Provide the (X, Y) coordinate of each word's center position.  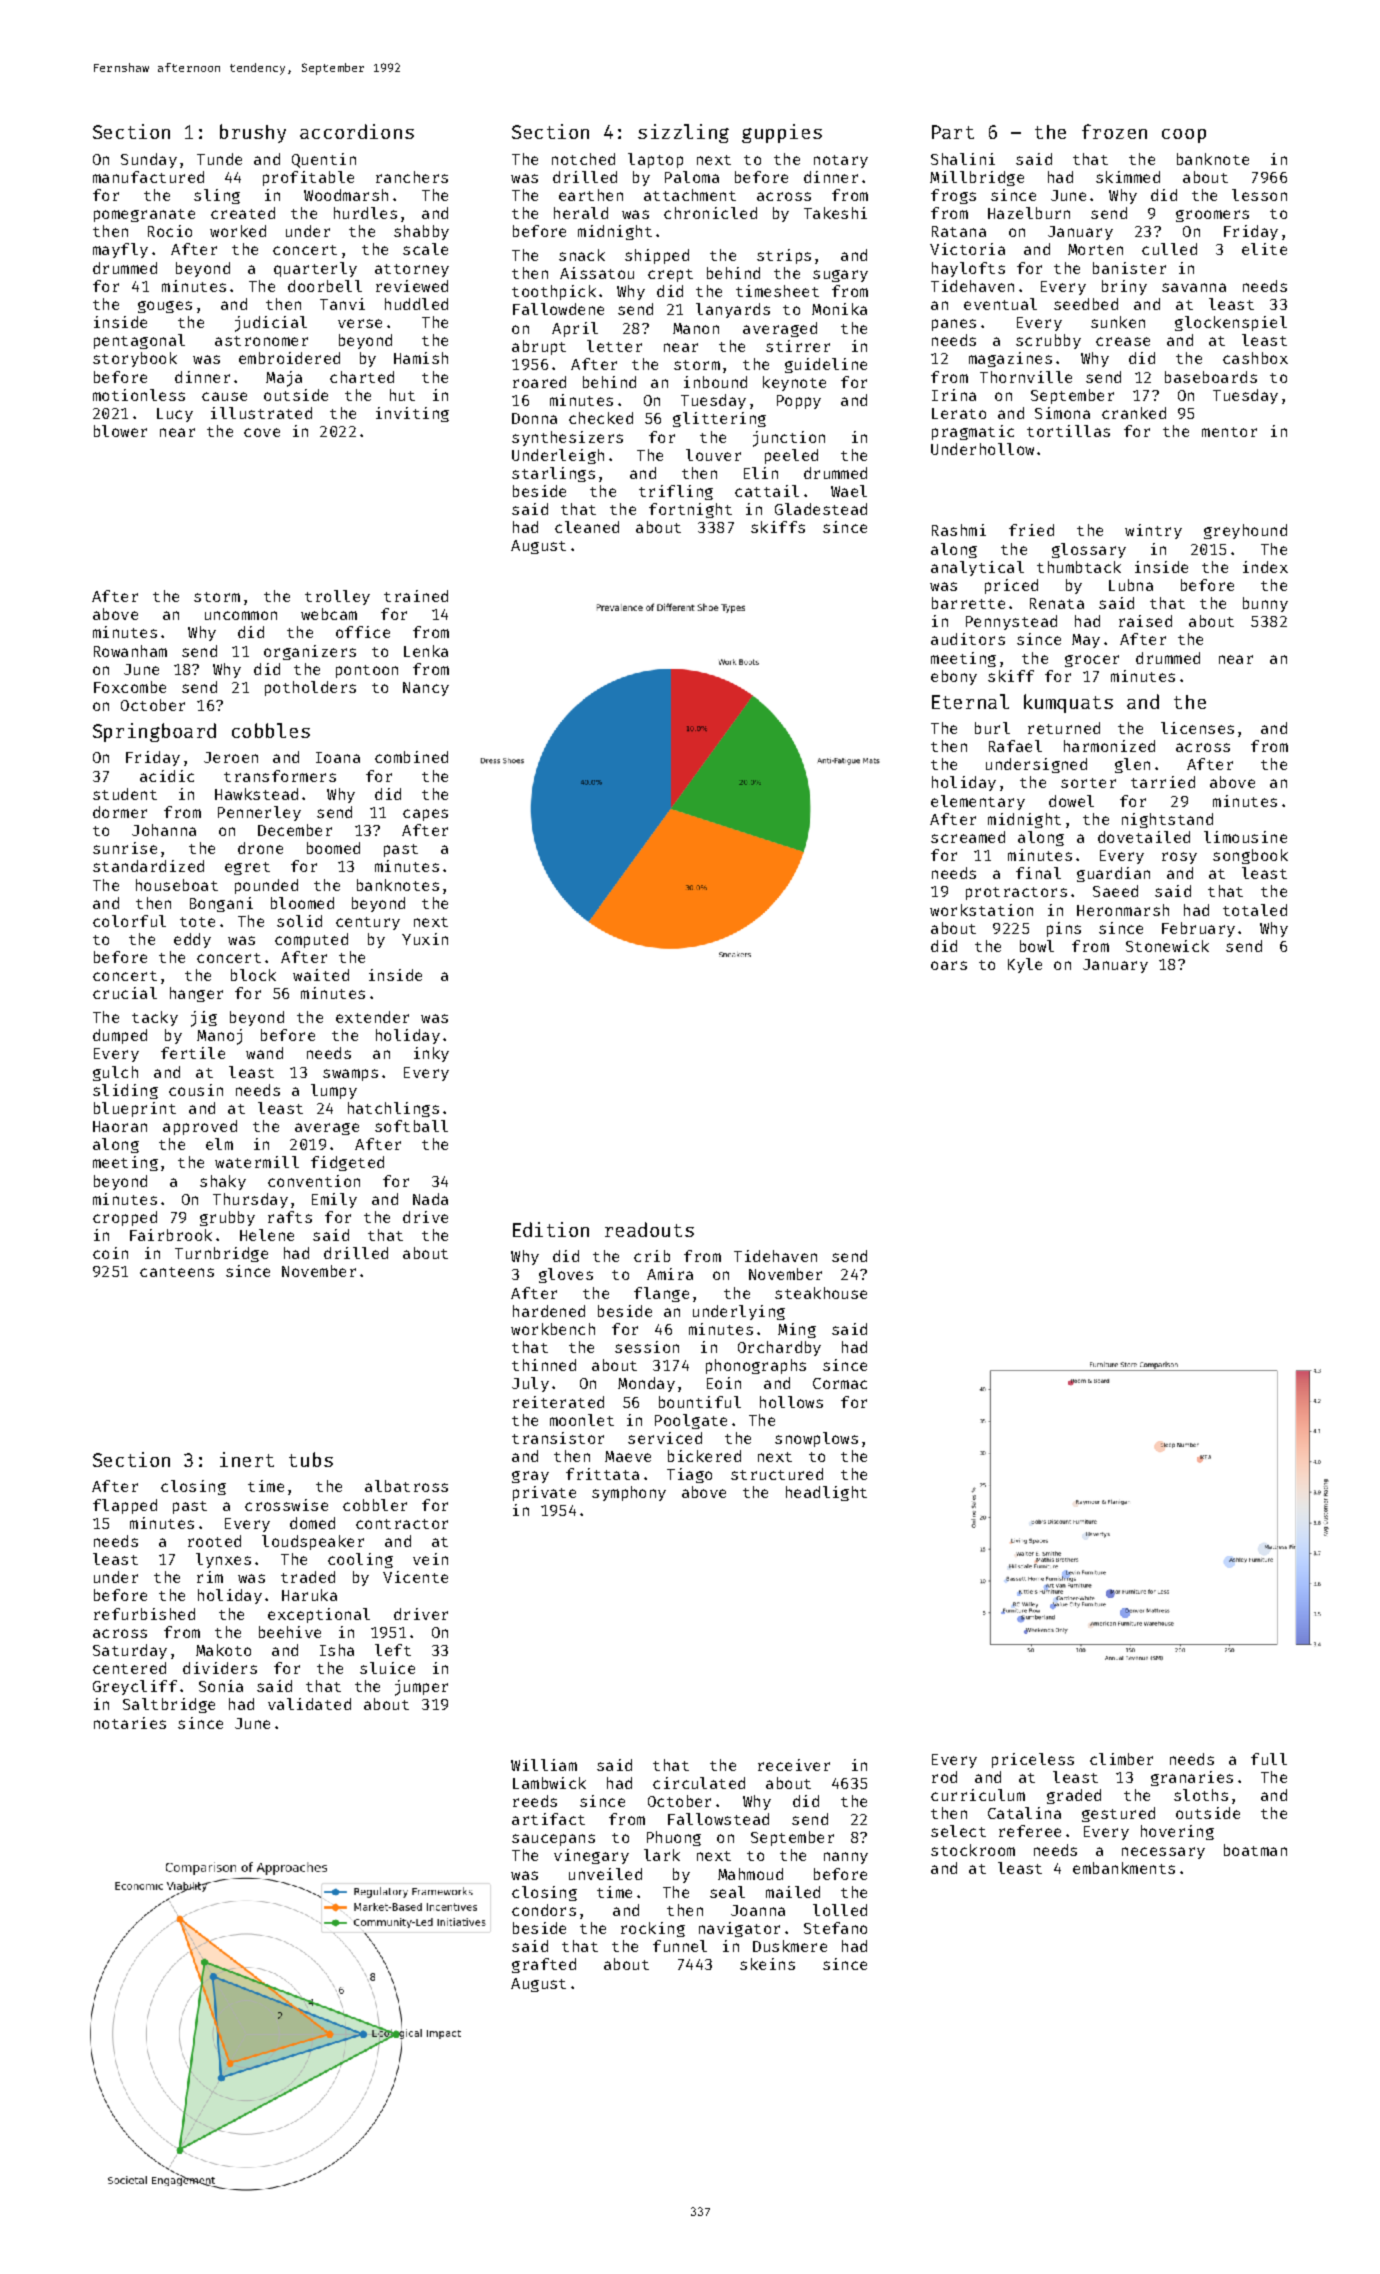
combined (411, 757)
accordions (357, 131)
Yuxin (425, 939)
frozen (1114, 131)
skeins (767, 1964)
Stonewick (1167, 946)
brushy (253, 133)
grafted (544, 1965)
